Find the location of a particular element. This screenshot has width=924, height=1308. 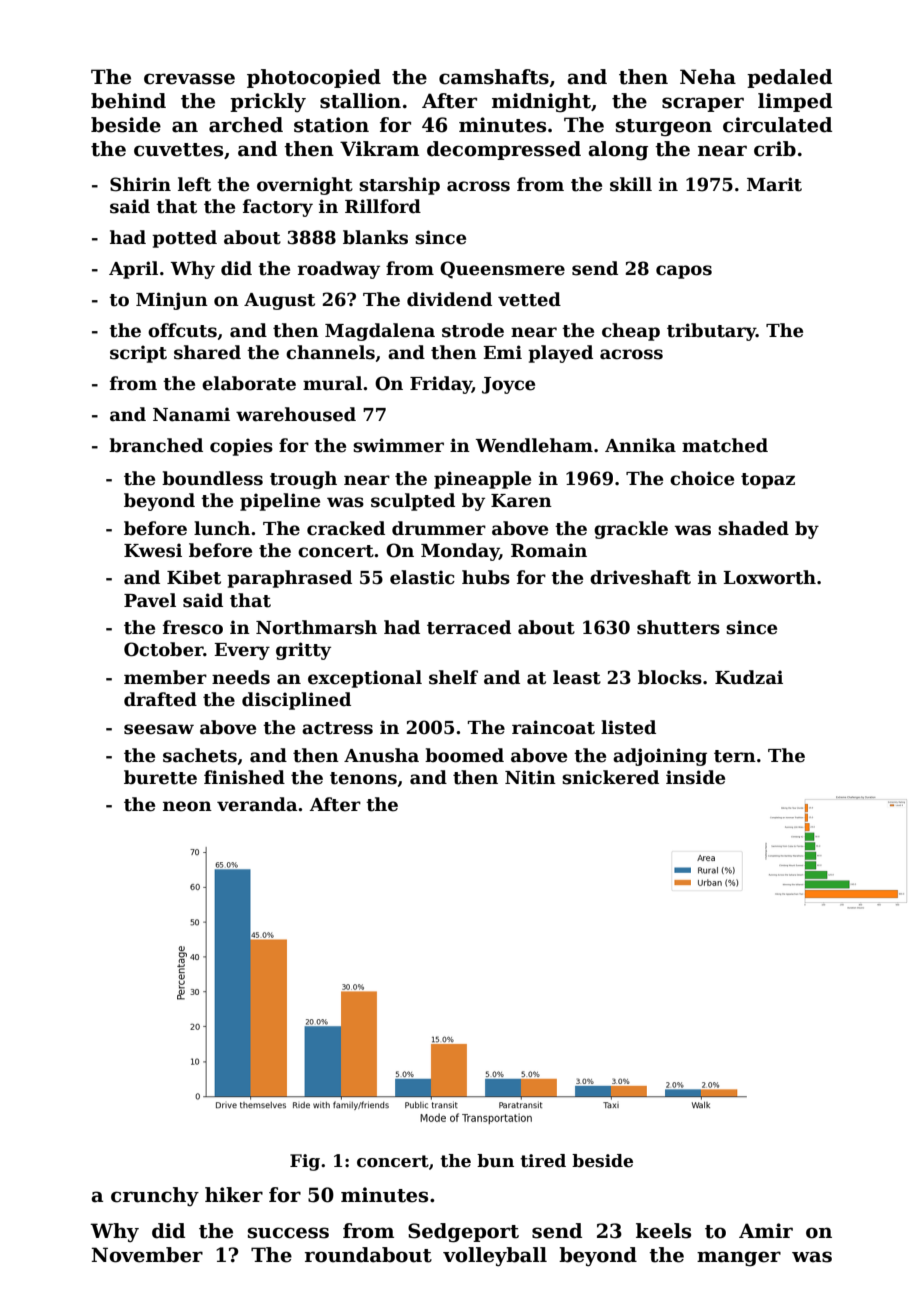

elastic is located at coordinates (422, 577).
